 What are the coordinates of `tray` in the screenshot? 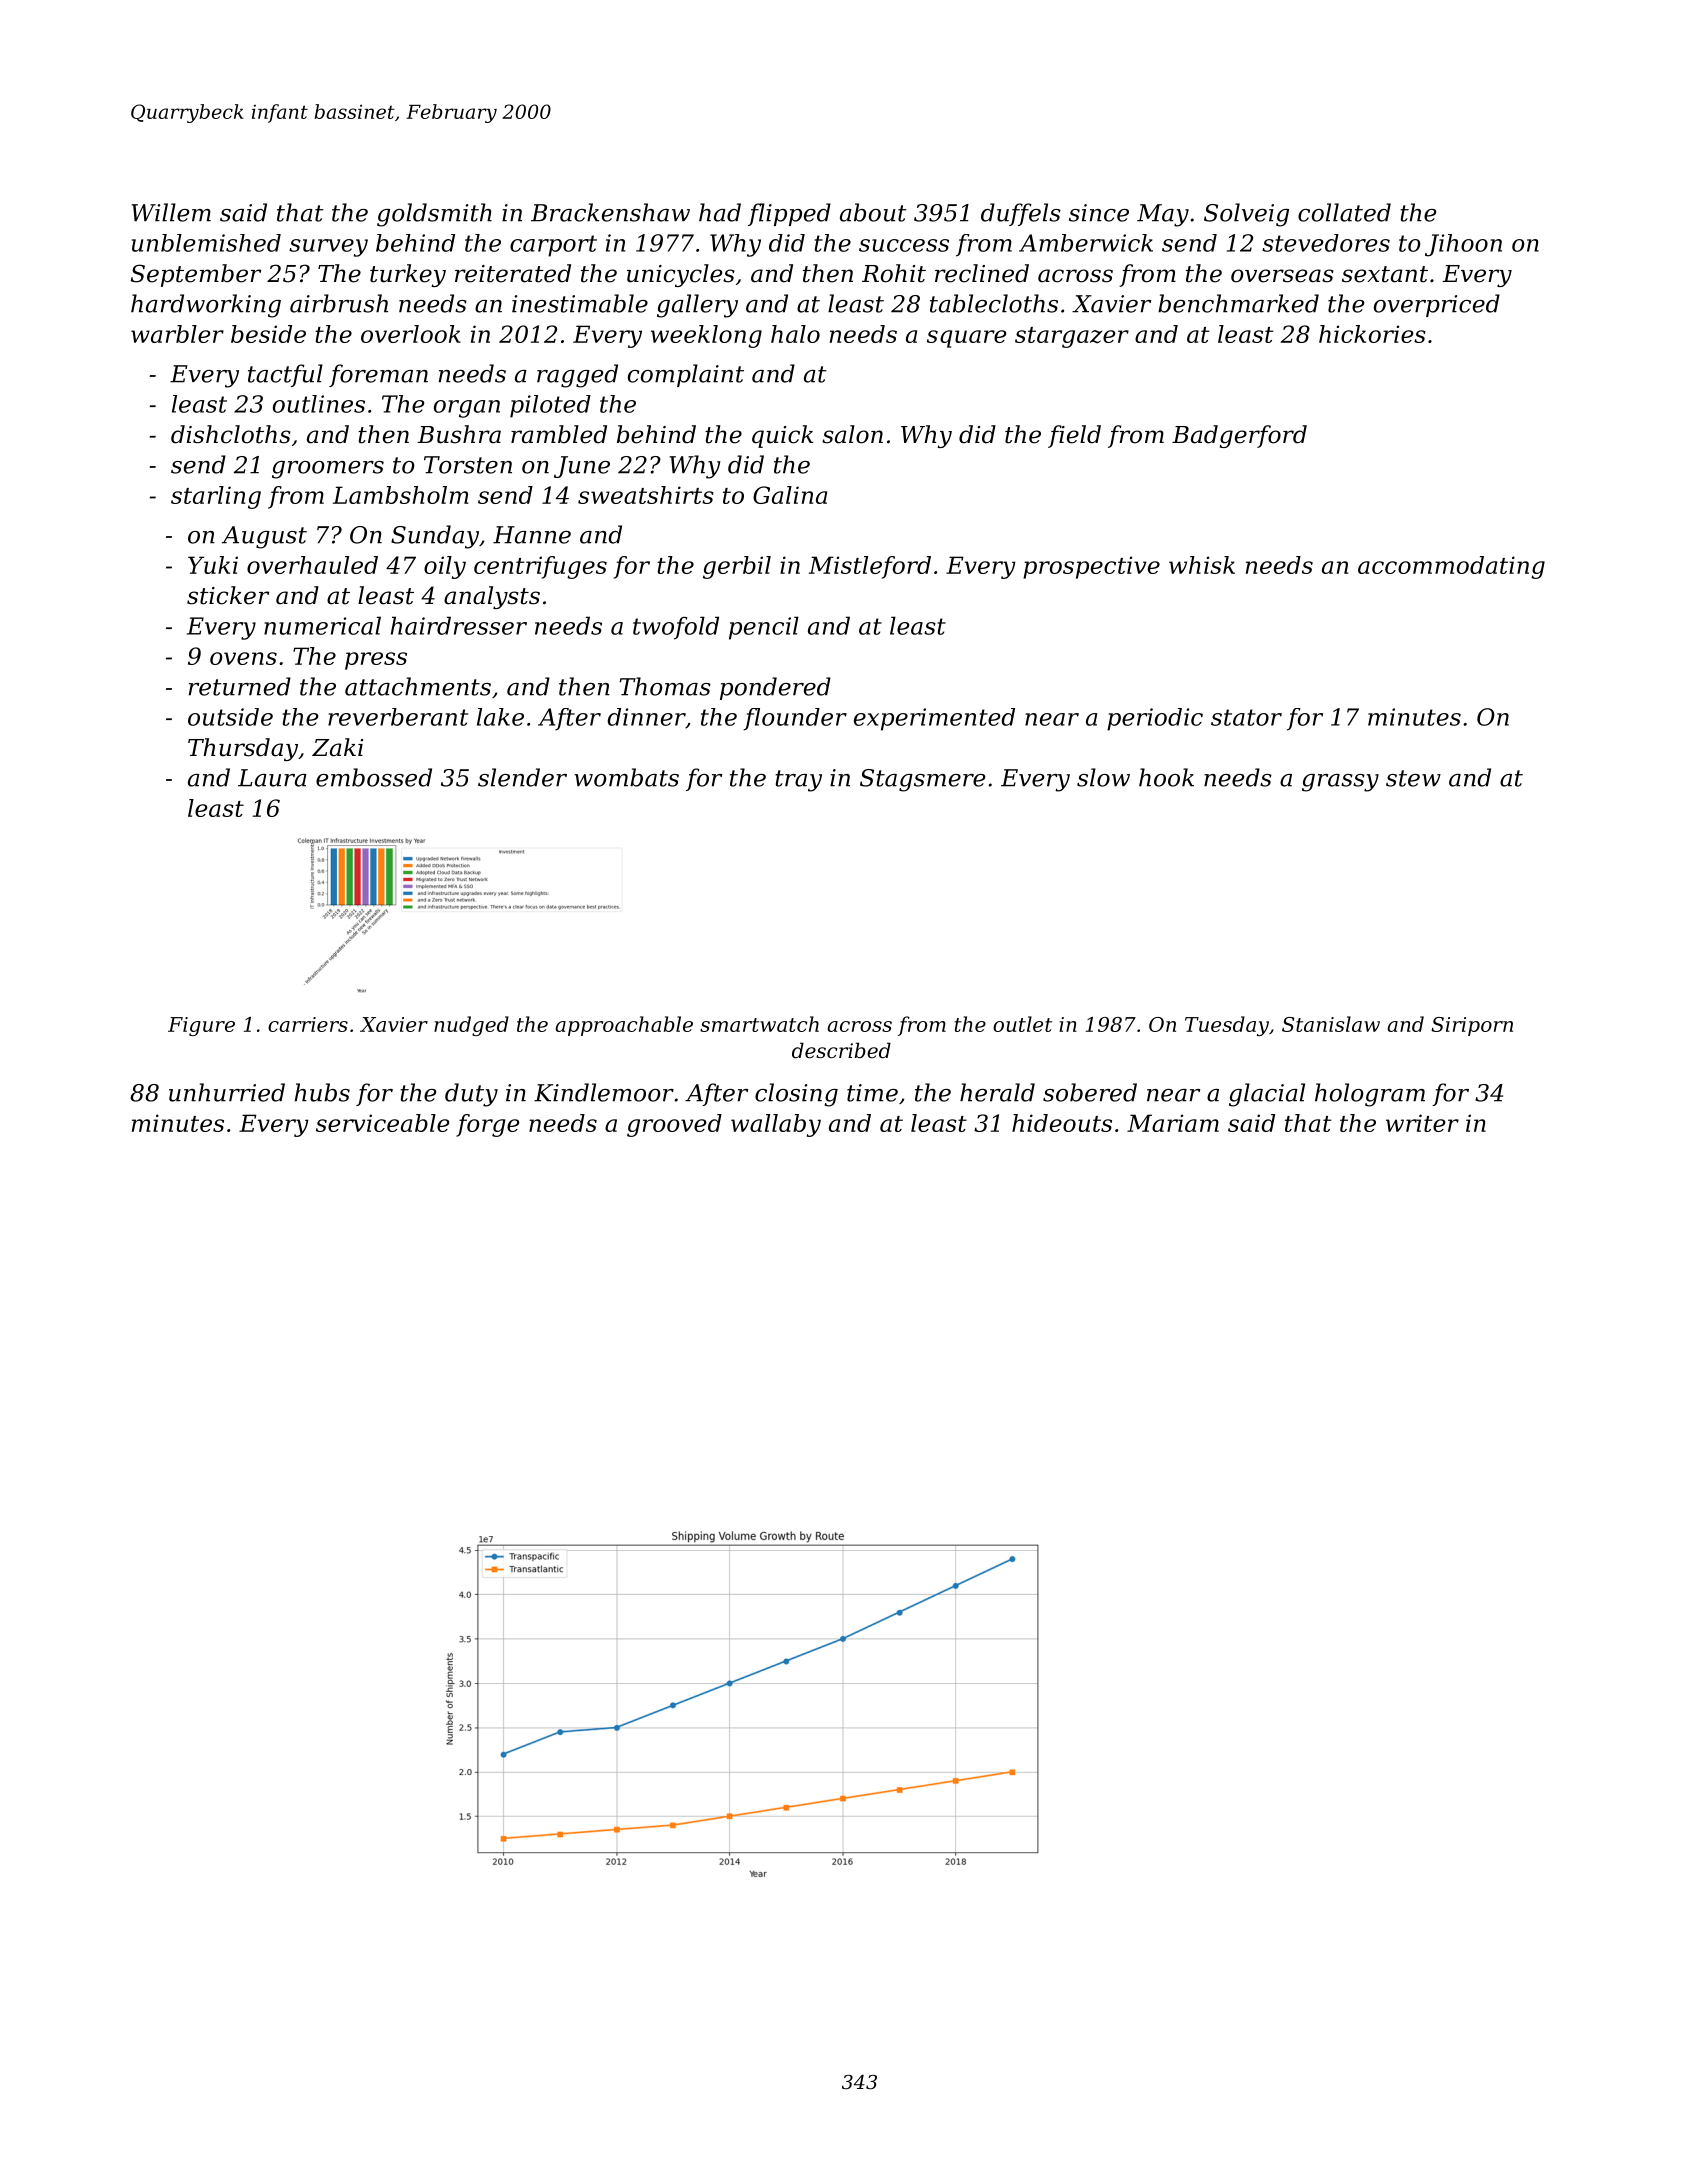 It's located at (798, 781).
